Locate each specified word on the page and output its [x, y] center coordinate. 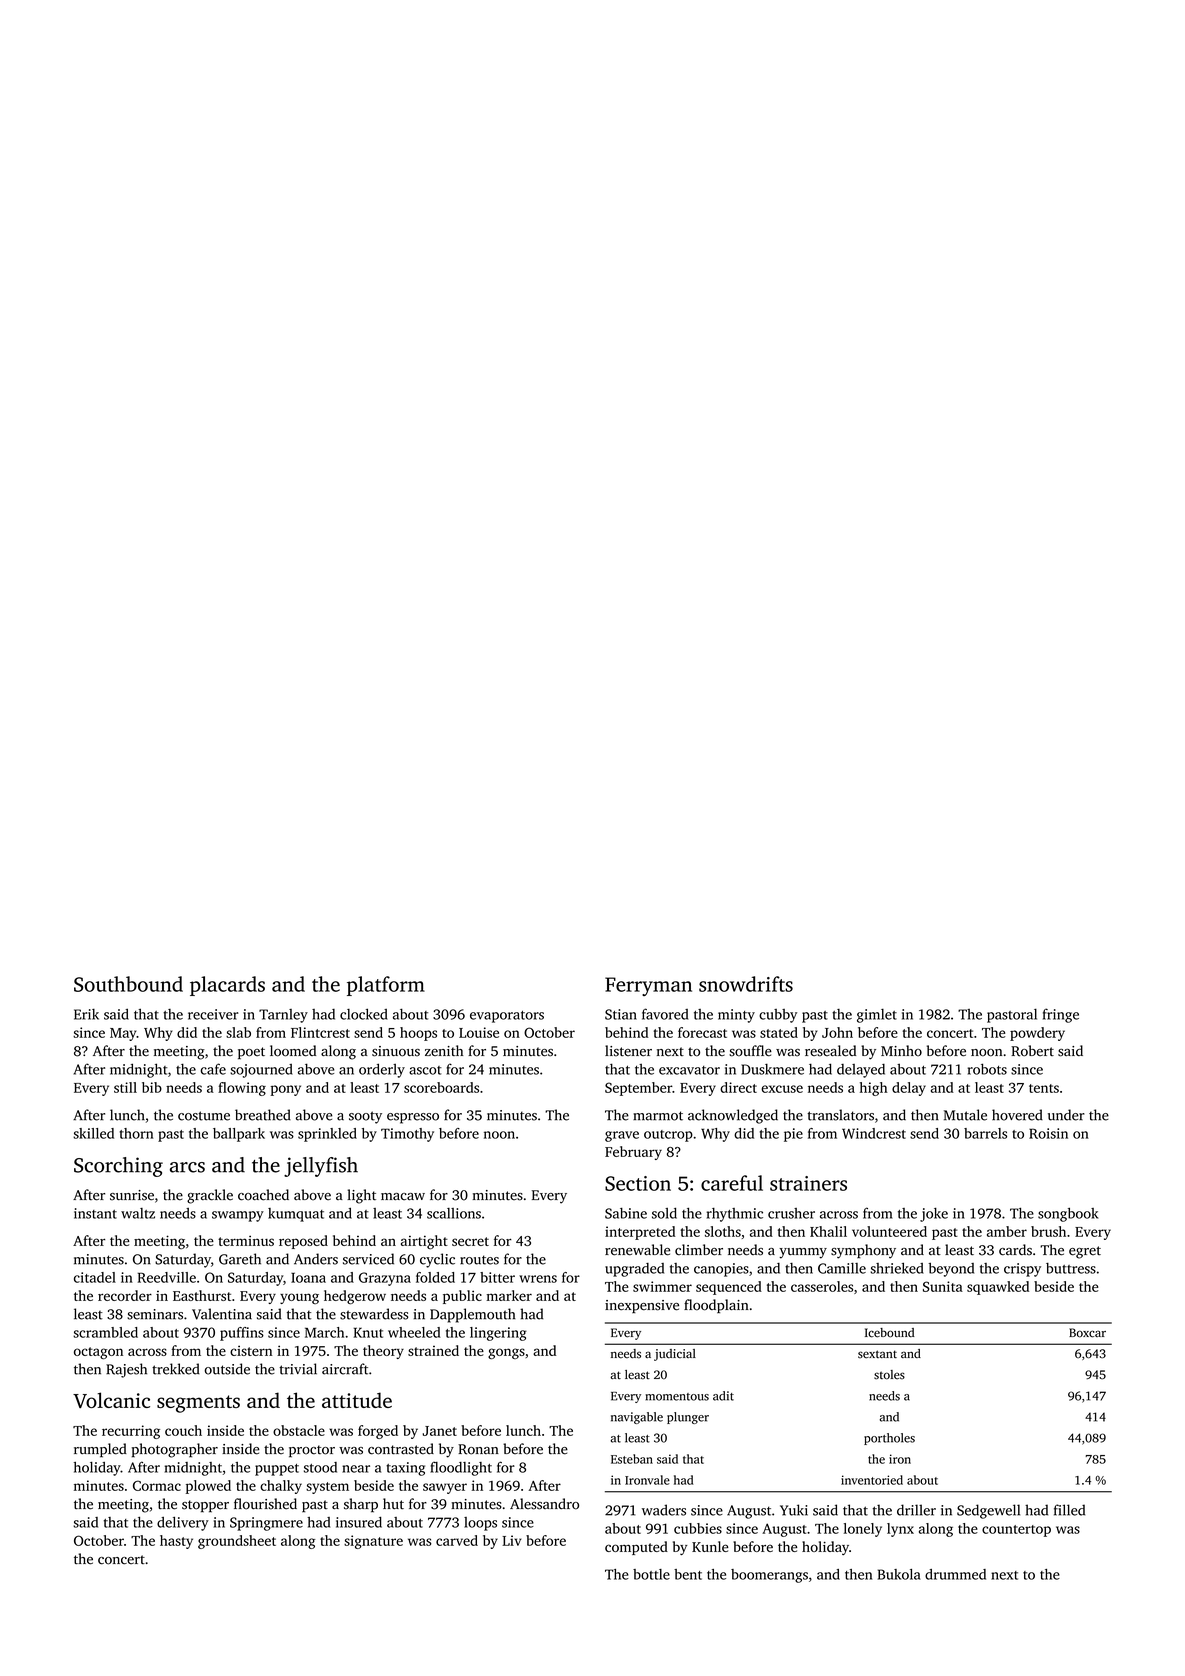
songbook [1068, 1215]
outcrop [668, 1136]
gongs [506, 1353]
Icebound [890, 1333]
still [125, 1087]
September [638, 1089]
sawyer [445, 1488]
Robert [1032, 1051]
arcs [187, 1167]
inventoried [872, 1480]
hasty [176, 1542]
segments [198, 1404]
